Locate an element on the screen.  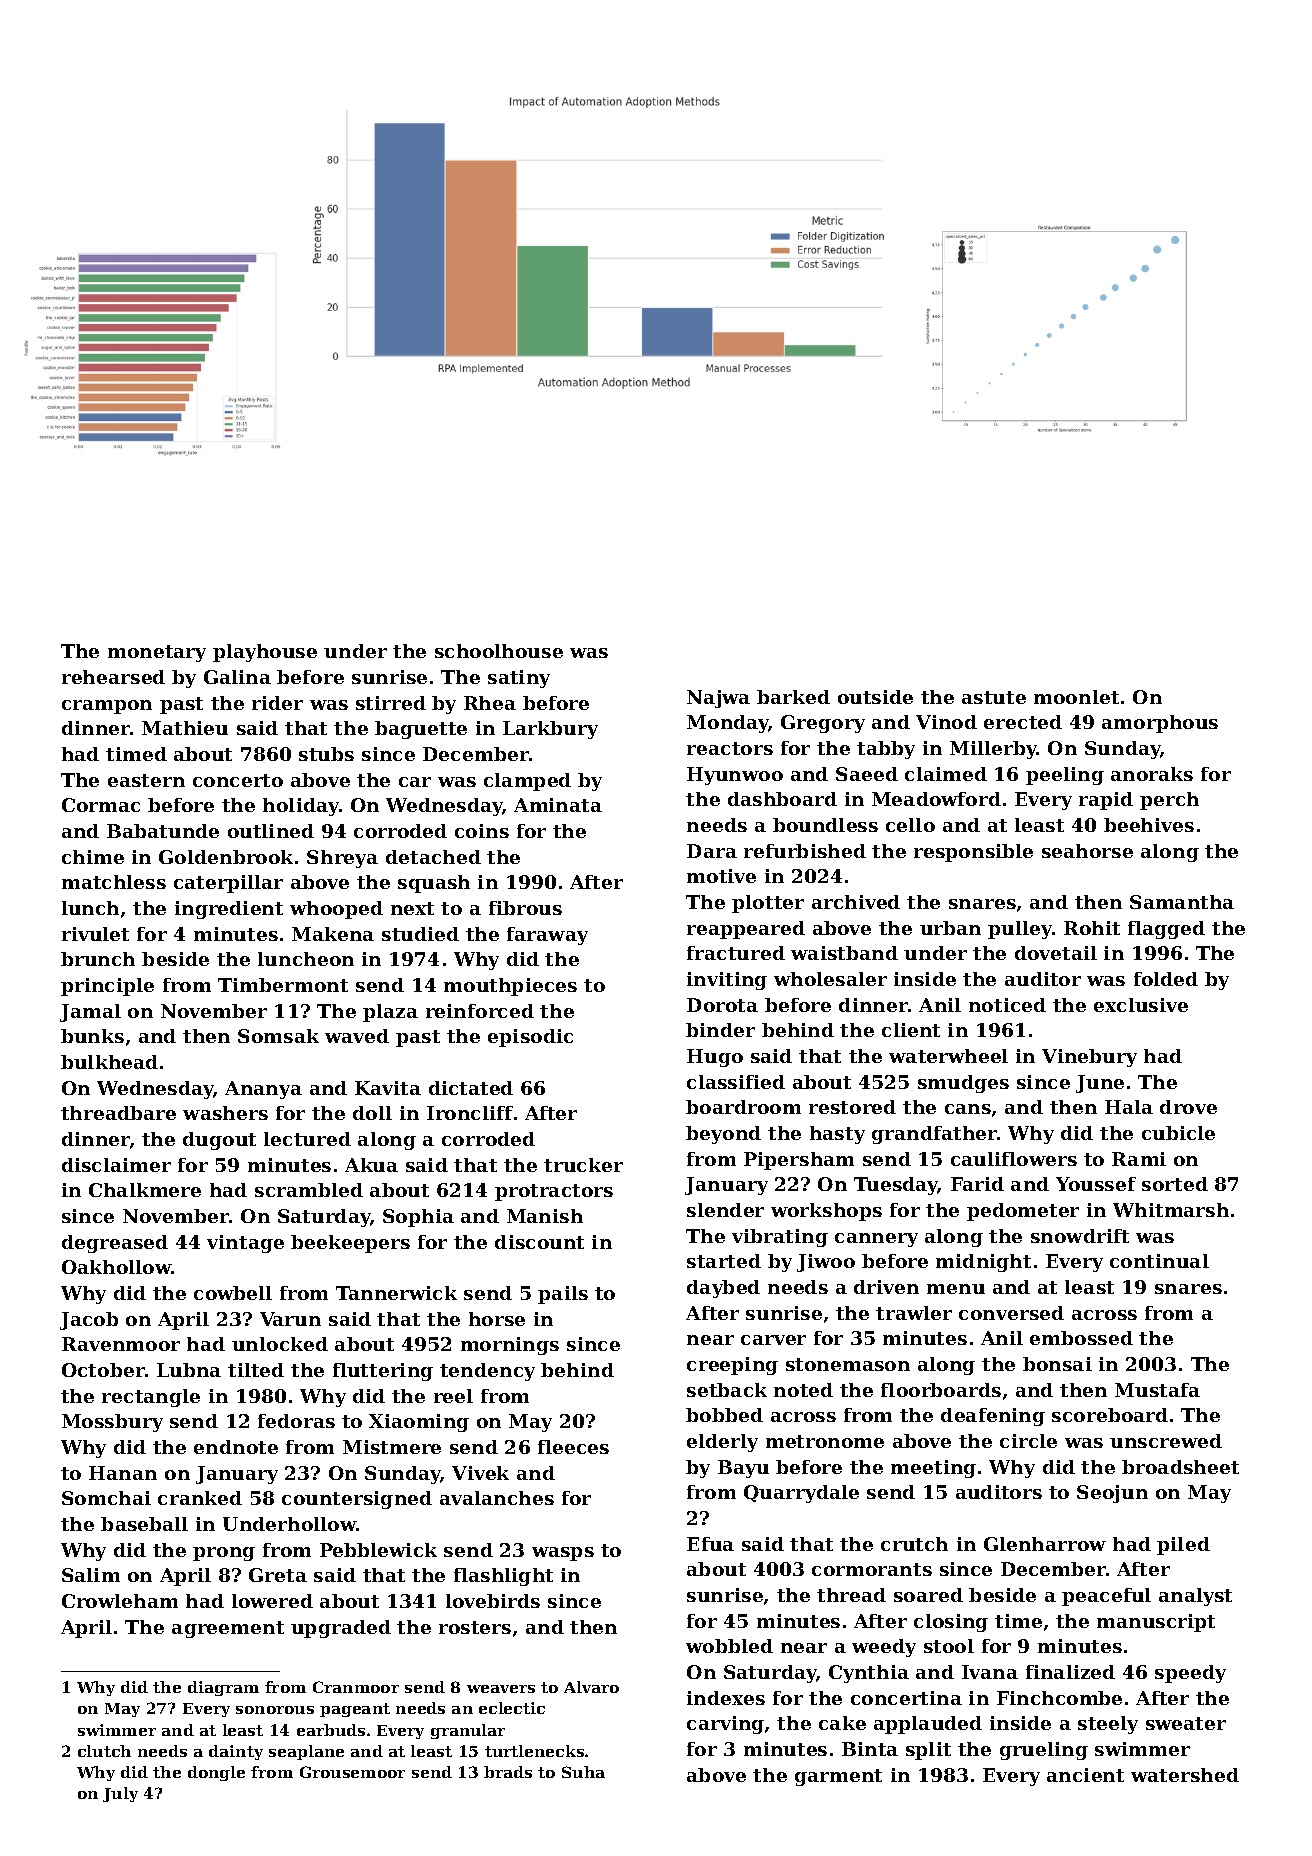
embossed is located at coordinates (1081, 1338).
